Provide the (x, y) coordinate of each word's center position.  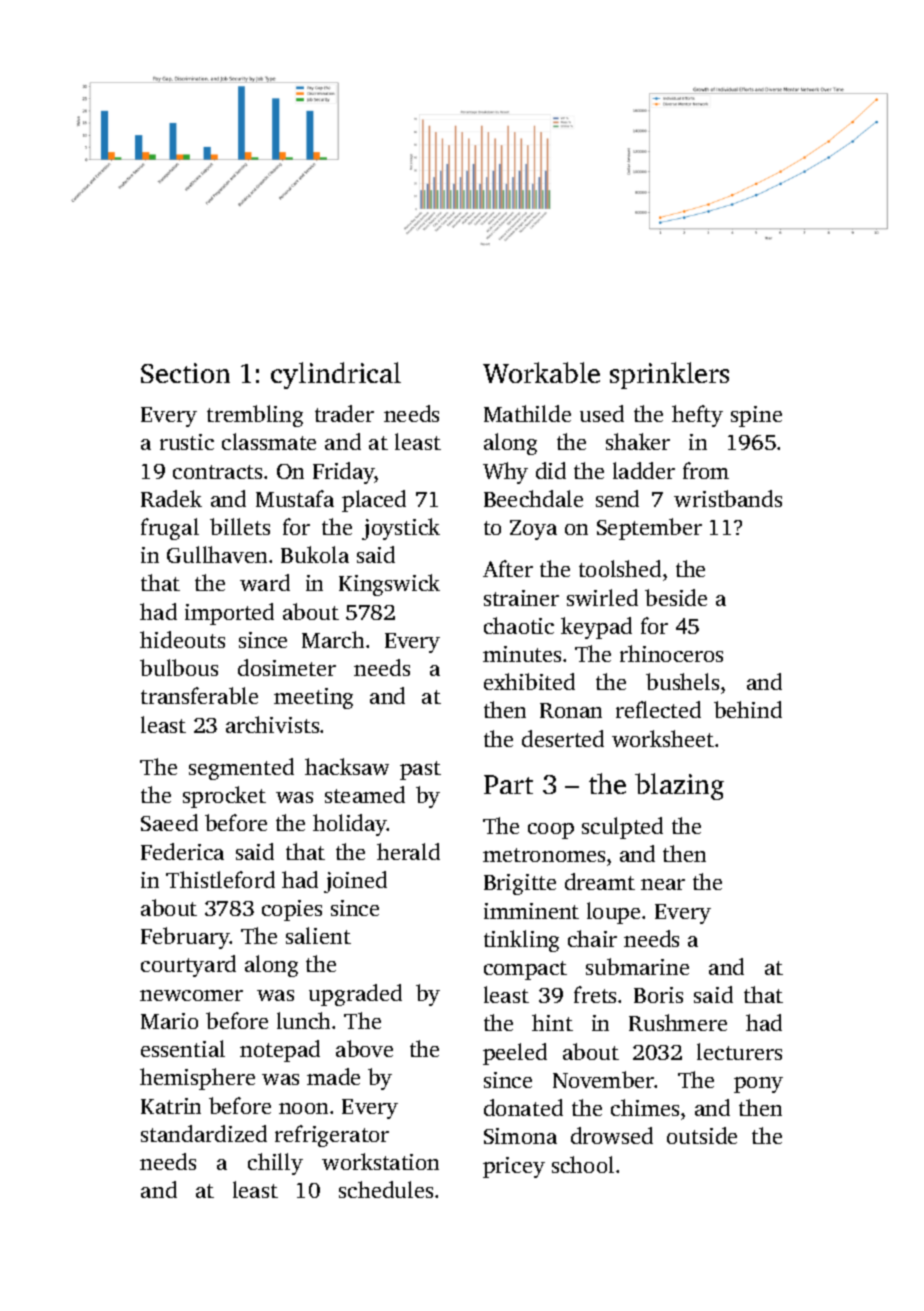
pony (758, 1085)
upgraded (355, 995)
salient (318, 935)
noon (303, 1108)
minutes (522, 654)
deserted (563, 738)
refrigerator (332, 1136)
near (663, 884)
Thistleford (220, 879)
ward (265, 582)
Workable (541, 372)
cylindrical (336, 375)
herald (408, 851)
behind (748, 709)
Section (185, 373)
